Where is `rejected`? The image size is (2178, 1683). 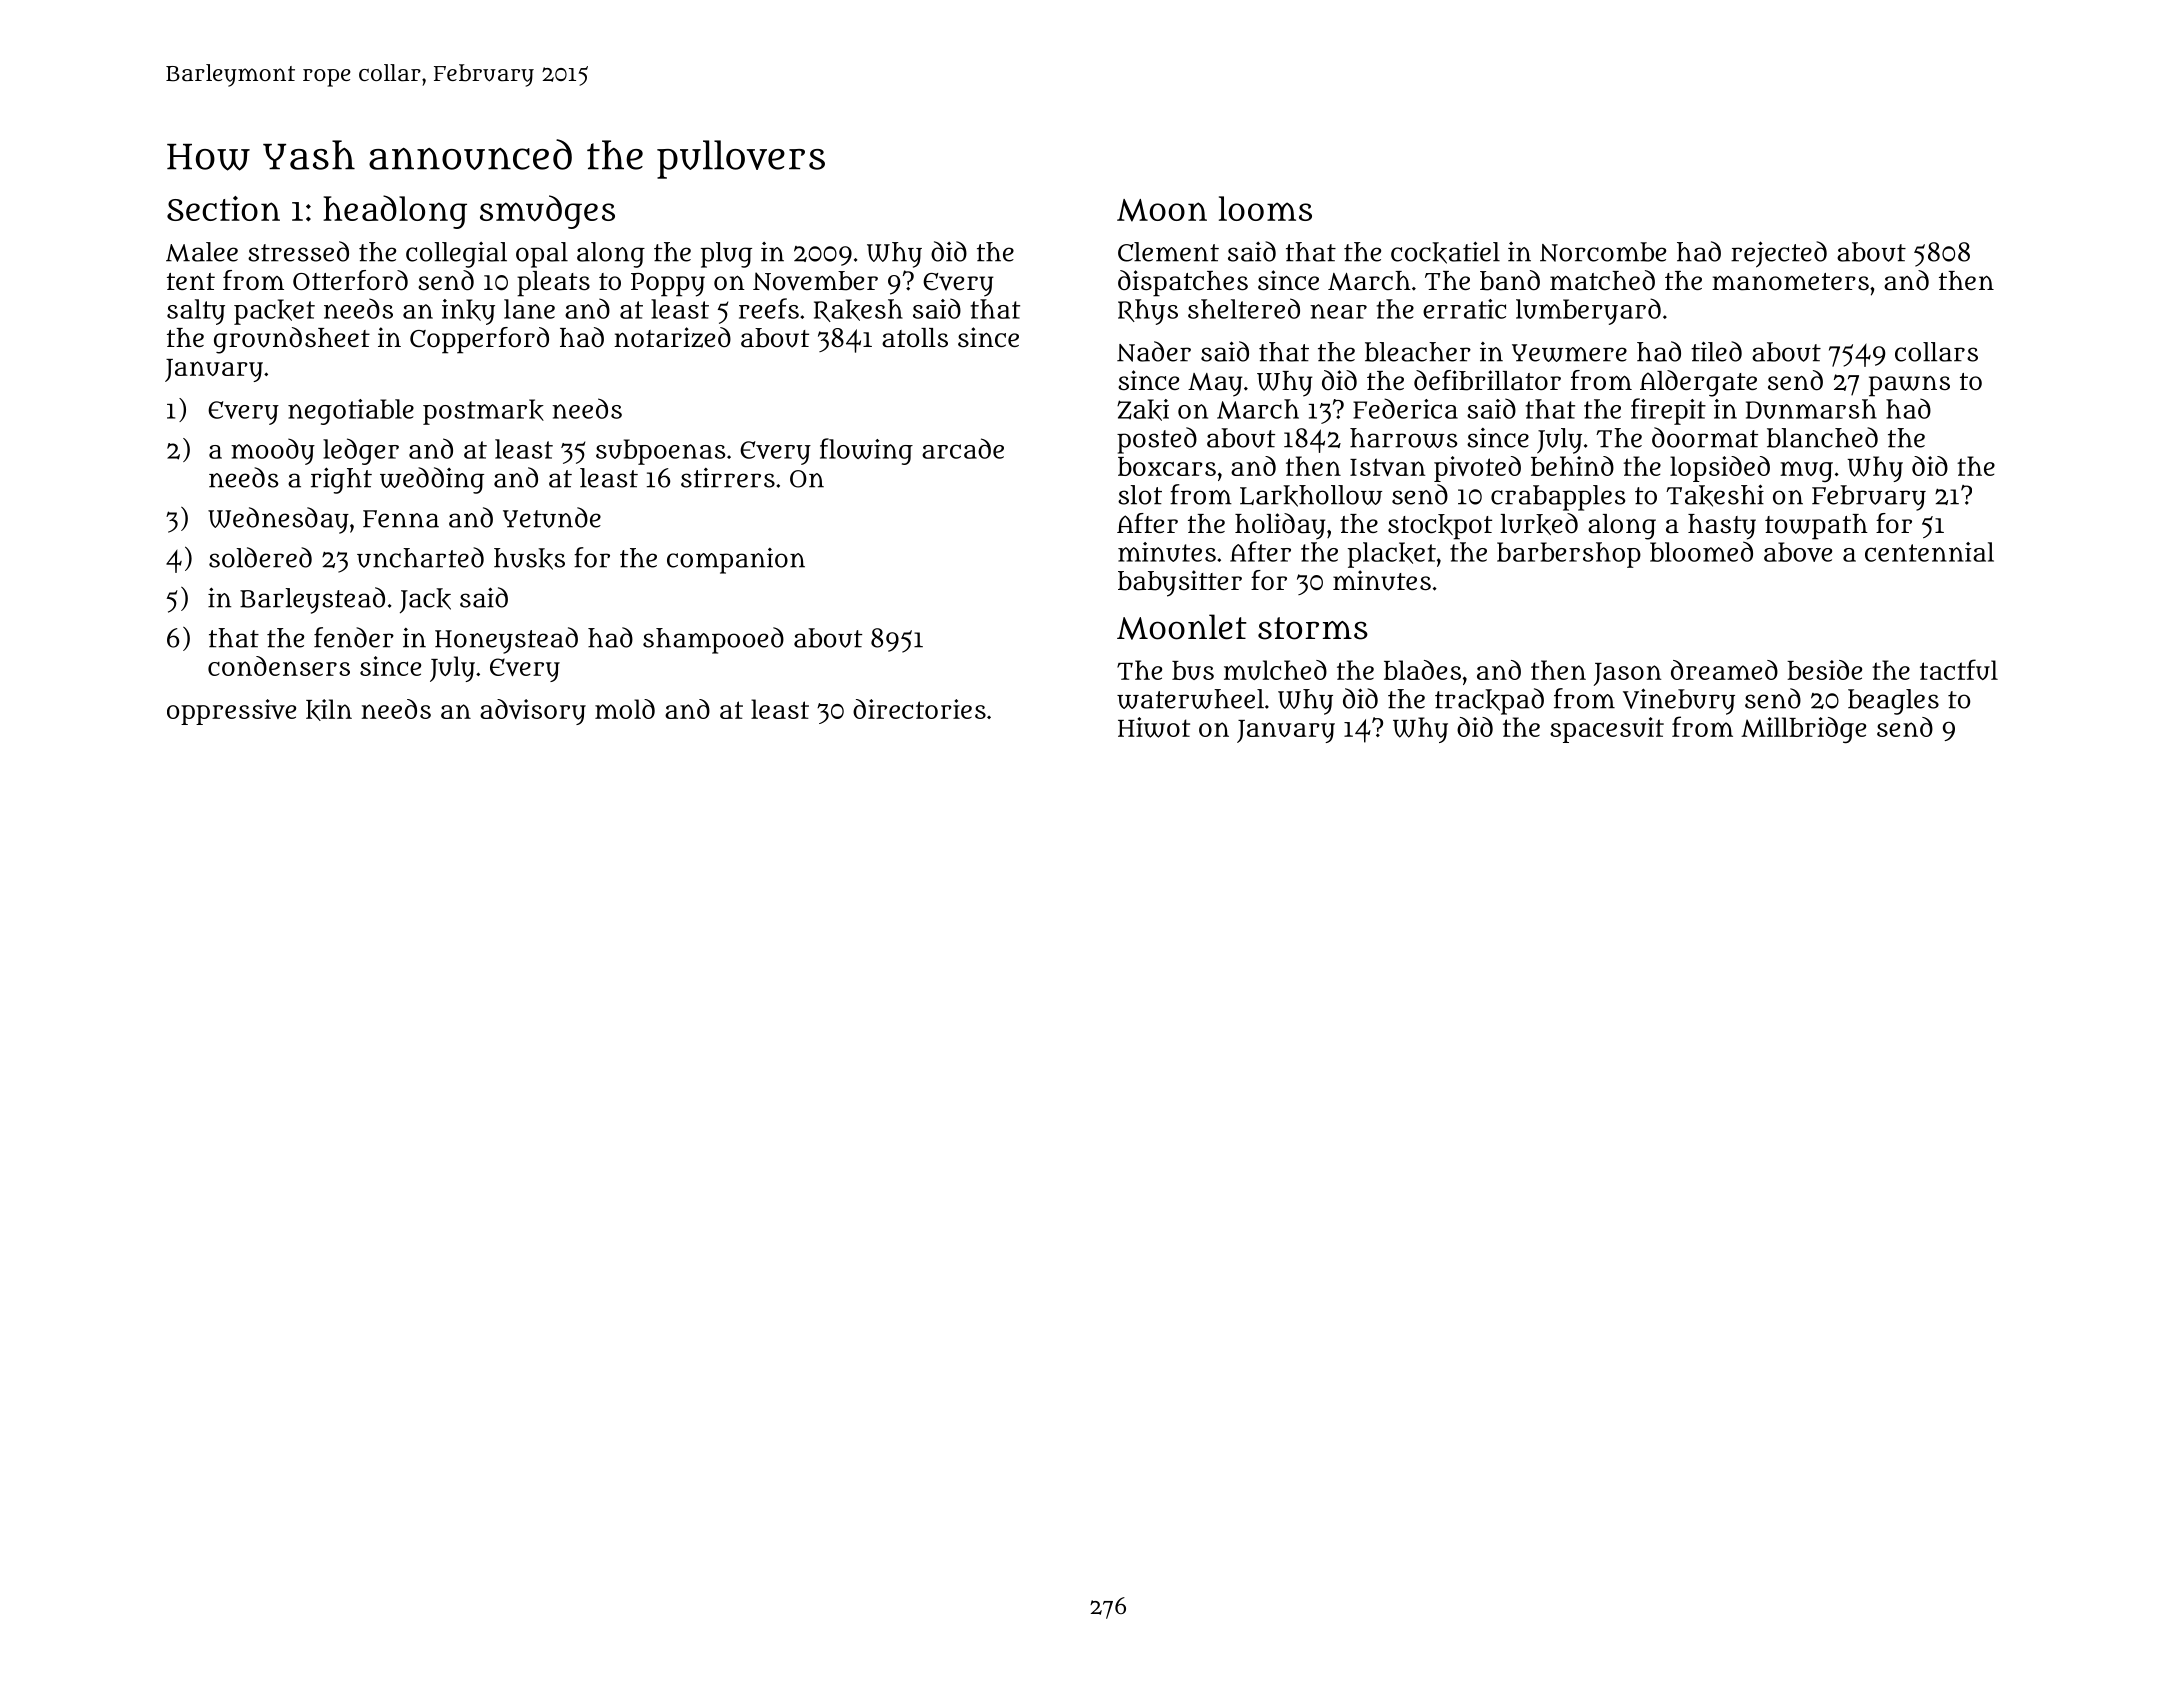 rejected is located at coordinates (1779, 254).
